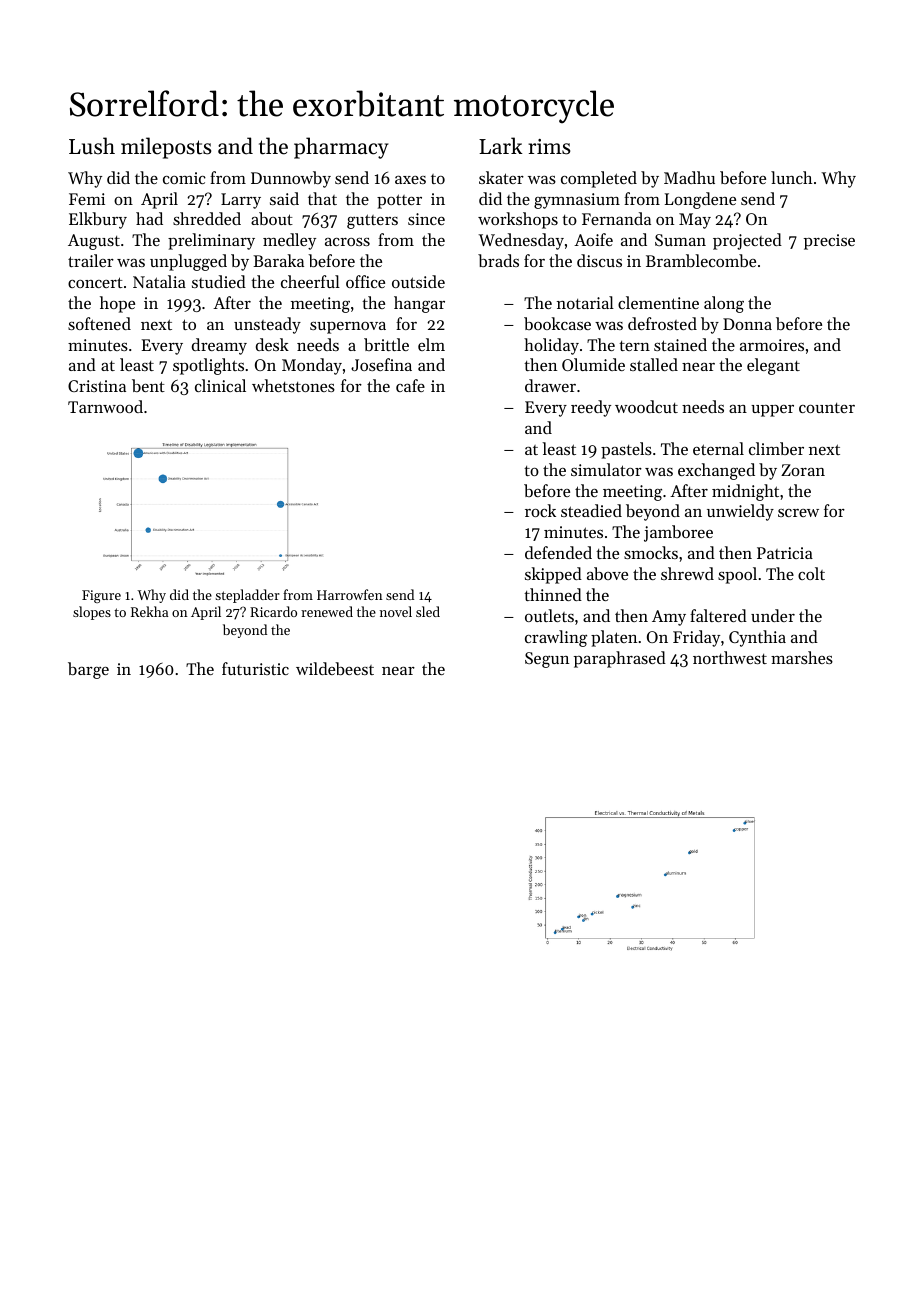 The height and width of the page is (1314, 924). I want to click on armoires, so click(772, 345).
